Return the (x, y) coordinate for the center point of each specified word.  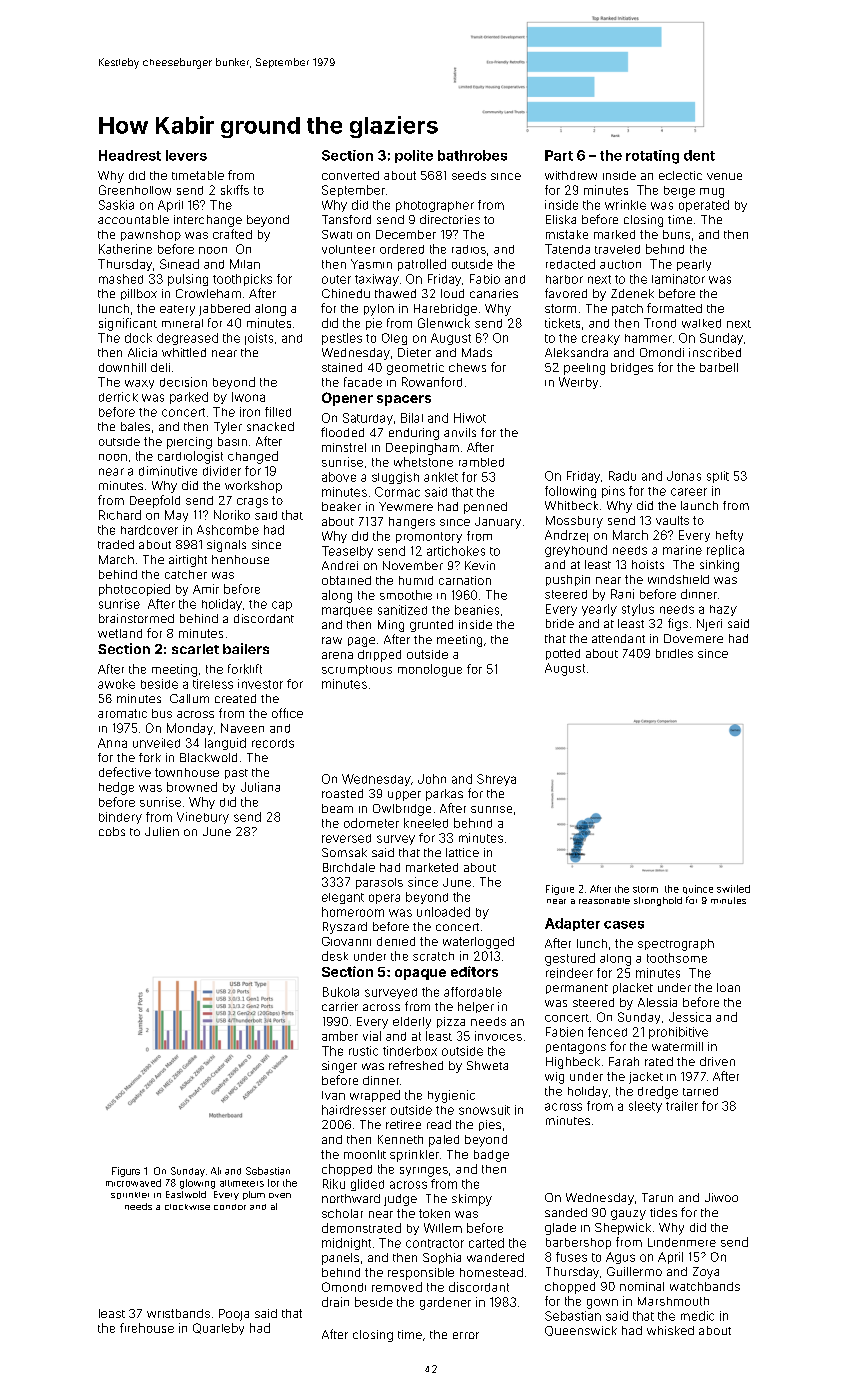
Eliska (561, 219)
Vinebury (203, 818)
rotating (652, 157)
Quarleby (218, 1329)
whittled (184, 352)
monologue (430, 670)
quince (698, 889)
